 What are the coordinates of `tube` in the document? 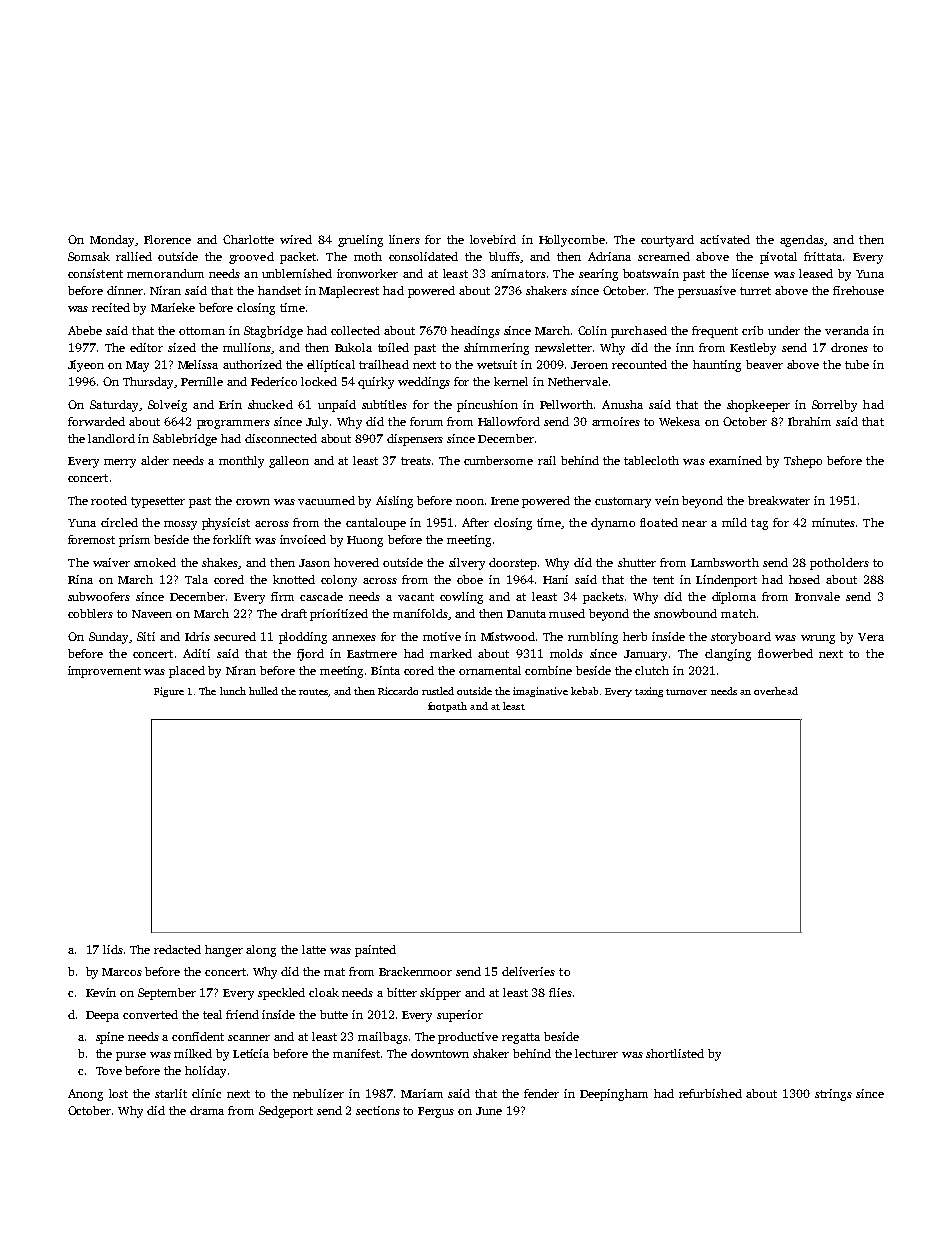 It's located at (857, 364).
